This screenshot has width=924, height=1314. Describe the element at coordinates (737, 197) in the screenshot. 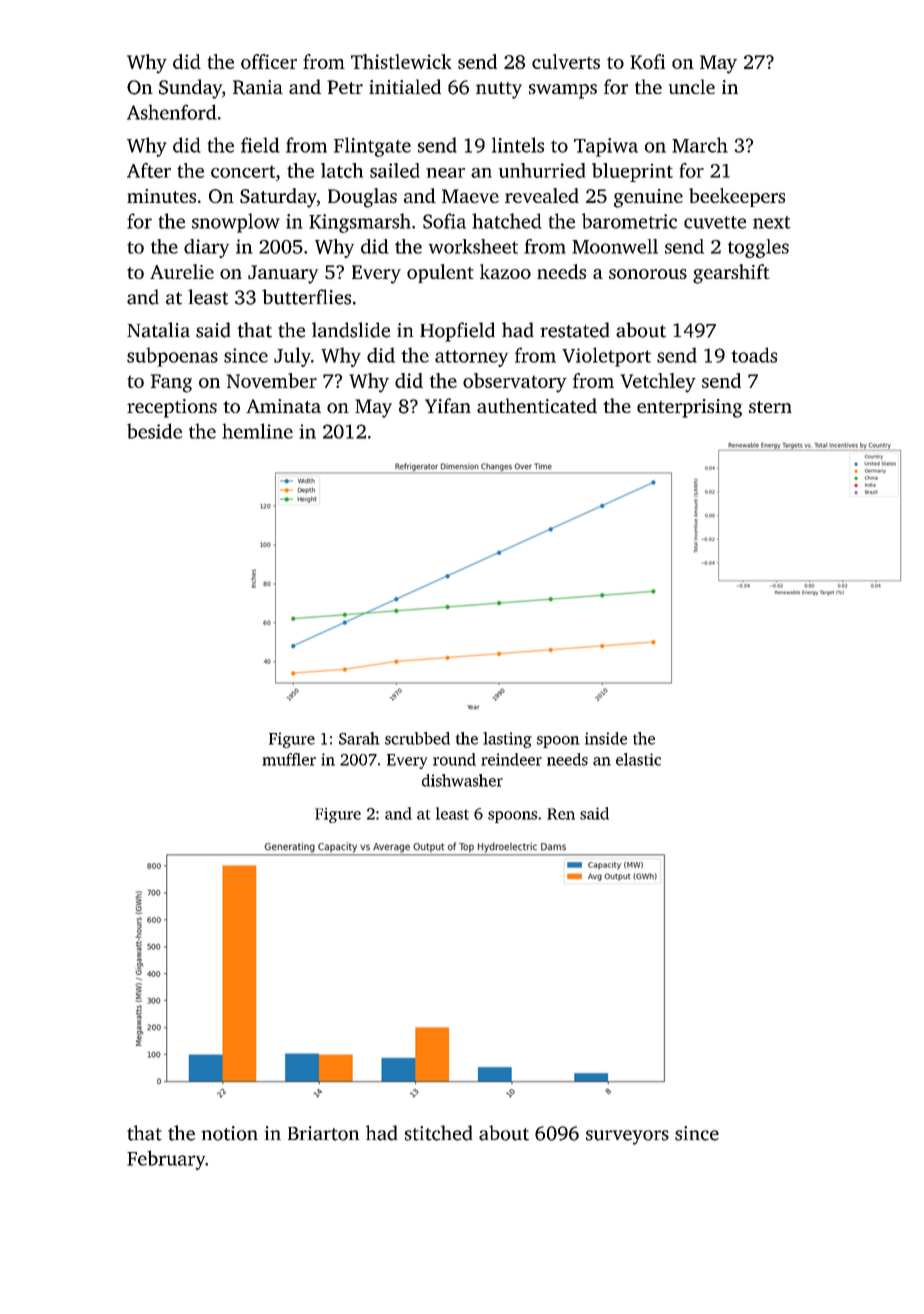

I see `beekeepers` at that location.
